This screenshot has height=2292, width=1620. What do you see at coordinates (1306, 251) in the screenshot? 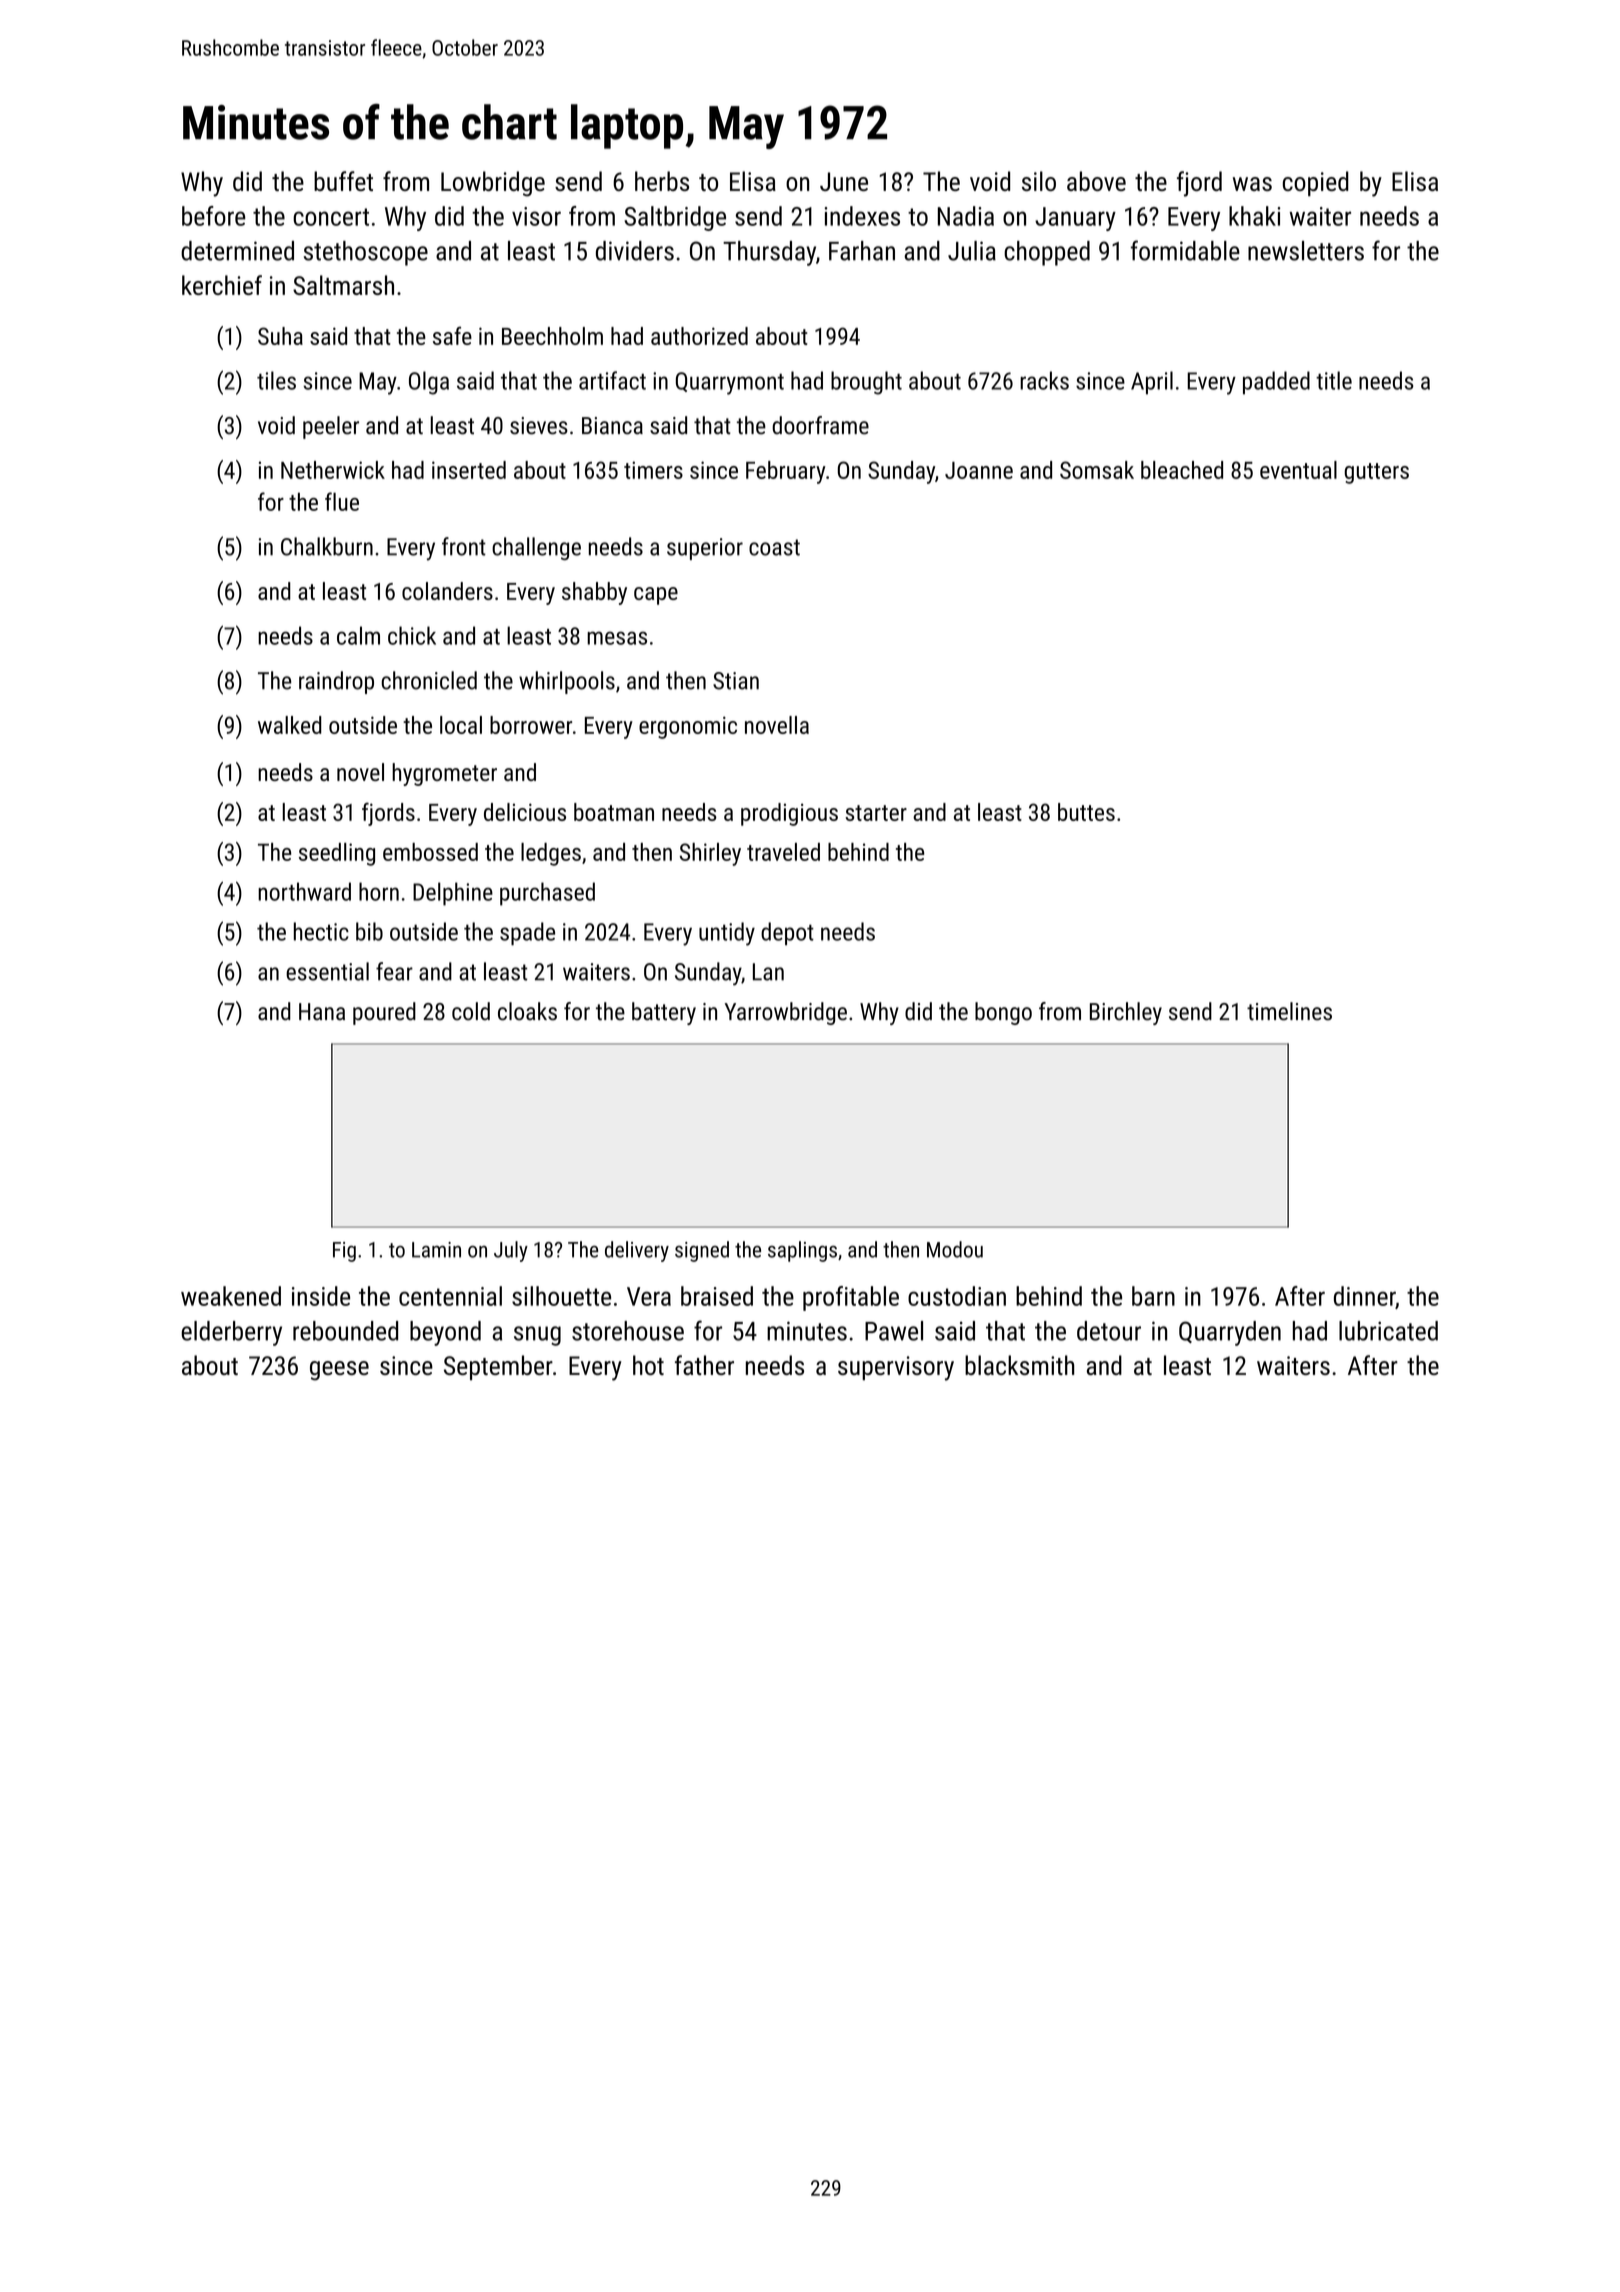
I see `newsletters` at bounding box center [1306, 251].
